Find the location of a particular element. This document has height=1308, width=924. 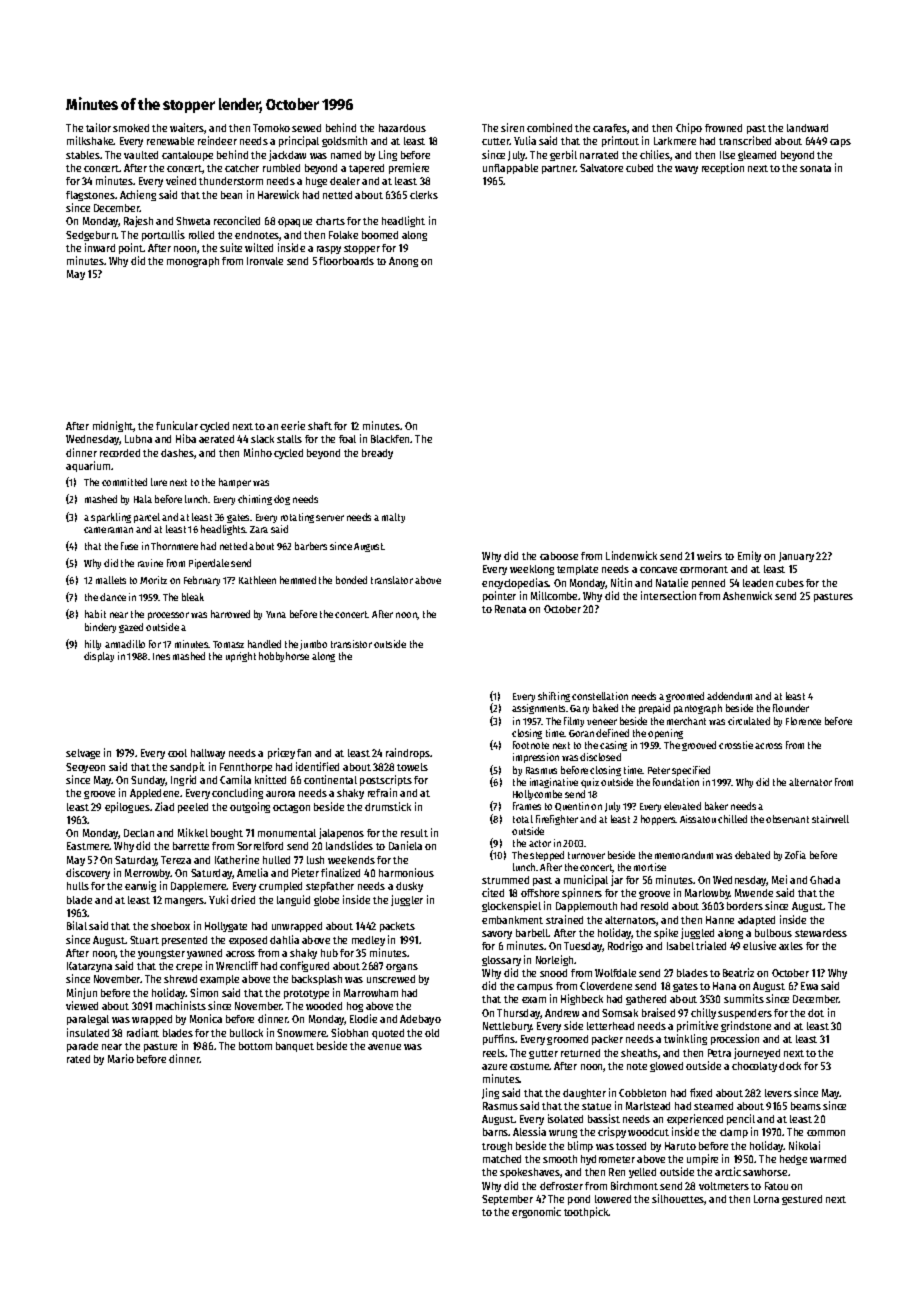

combined is located at coordinates (549, 127).
